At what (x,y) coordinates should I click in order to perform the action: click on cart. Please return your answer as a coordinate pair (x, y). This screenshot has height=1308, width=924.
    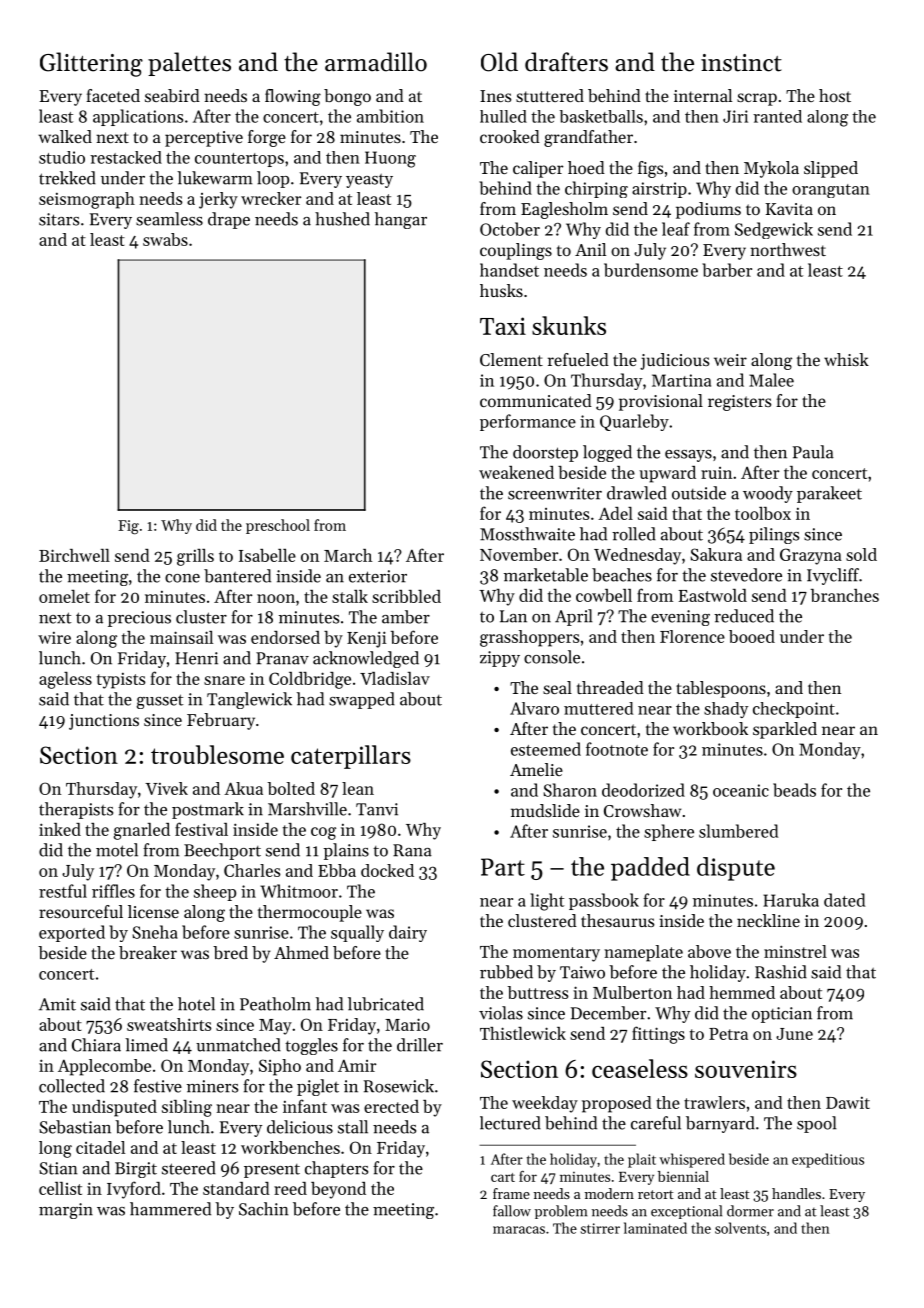
    Looking at the image, I should click on (503, 1177).
